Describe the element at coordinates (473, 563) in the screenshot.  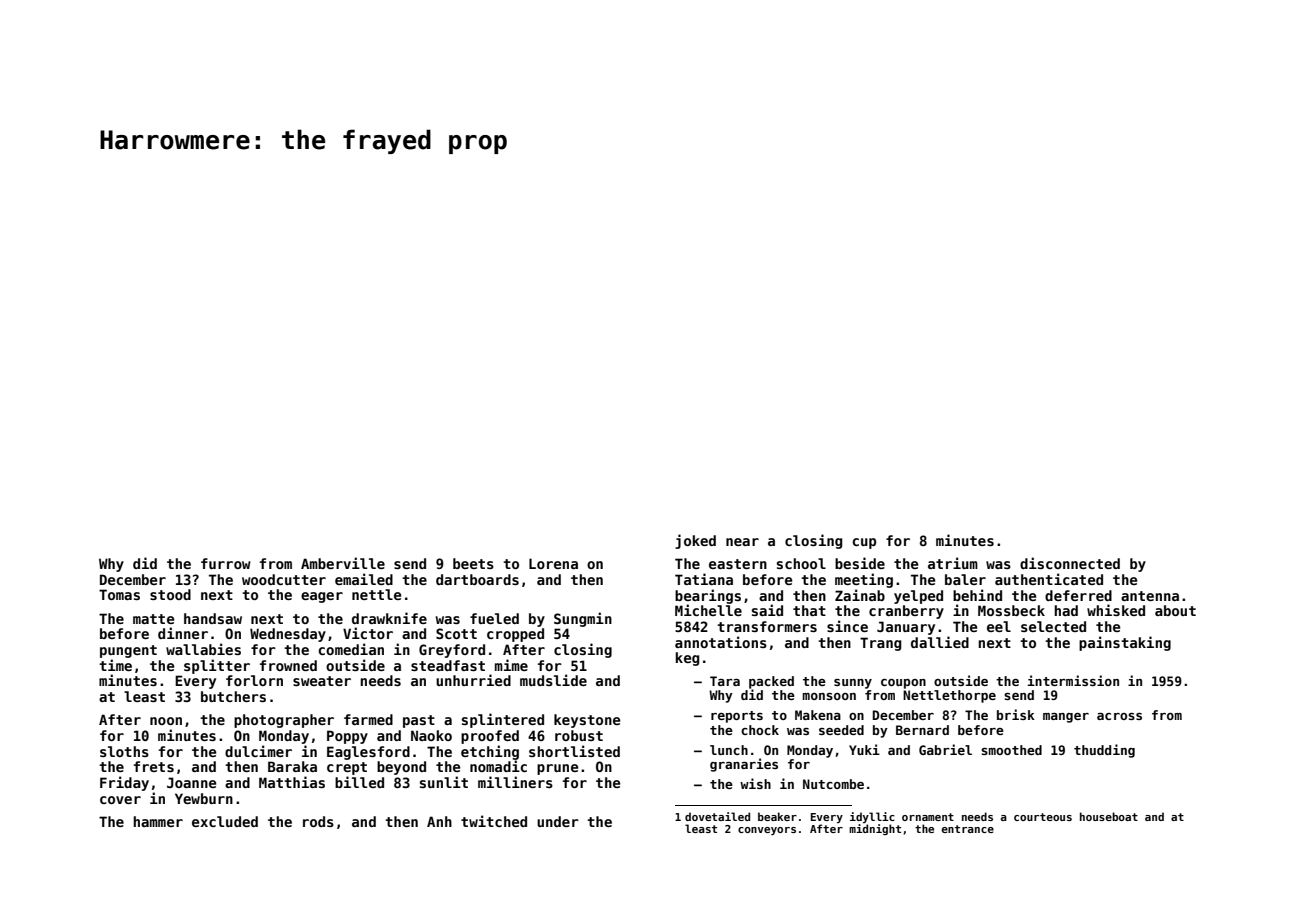
I see `beets` at that location.
